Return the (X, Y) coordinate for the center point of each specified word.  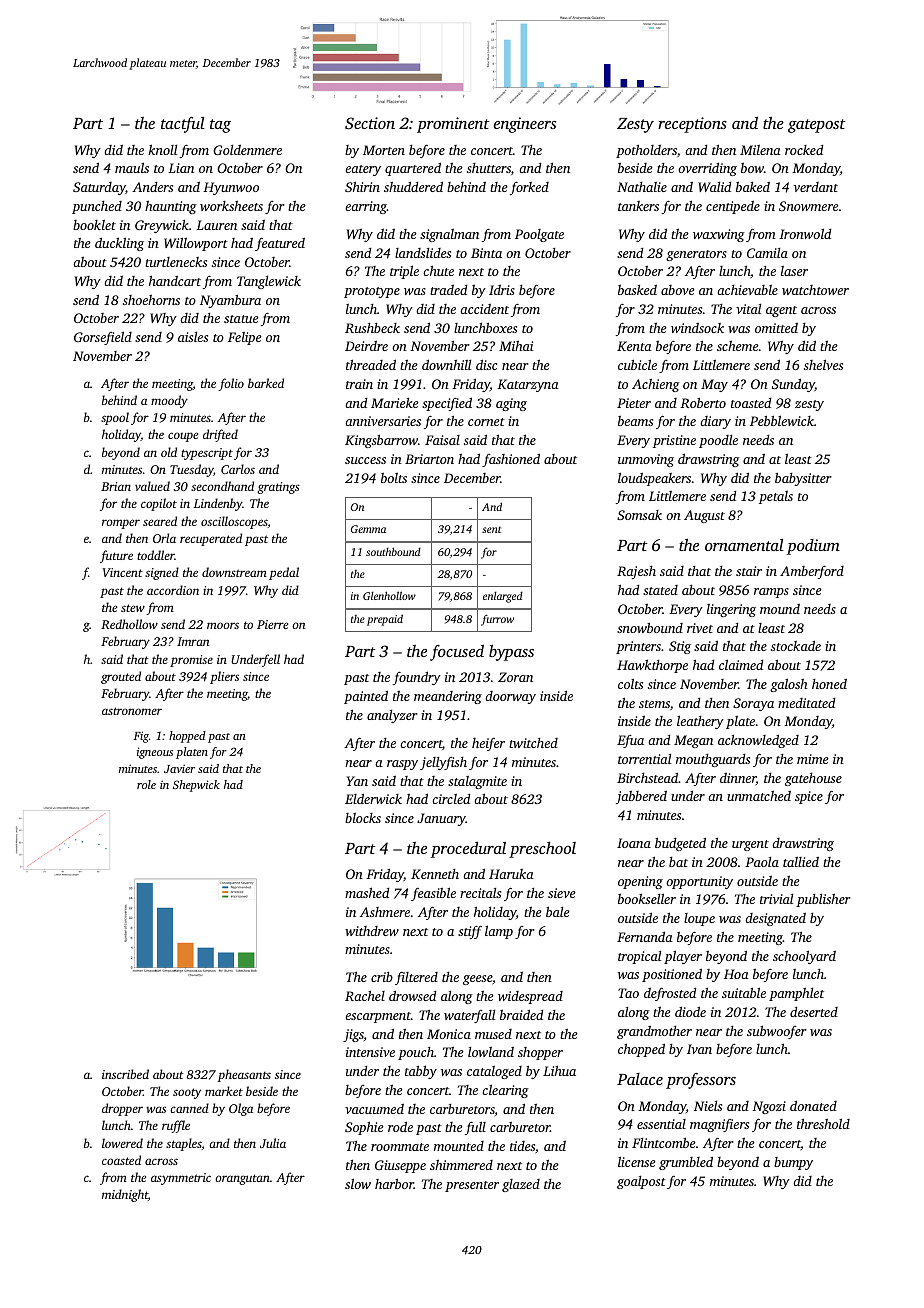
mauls (132, 167)
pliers (224, 677)
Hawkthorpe (652, 666)
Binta (486, 253)
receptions (692, 125)
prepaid (385, 620)
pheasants (244, 1075)
